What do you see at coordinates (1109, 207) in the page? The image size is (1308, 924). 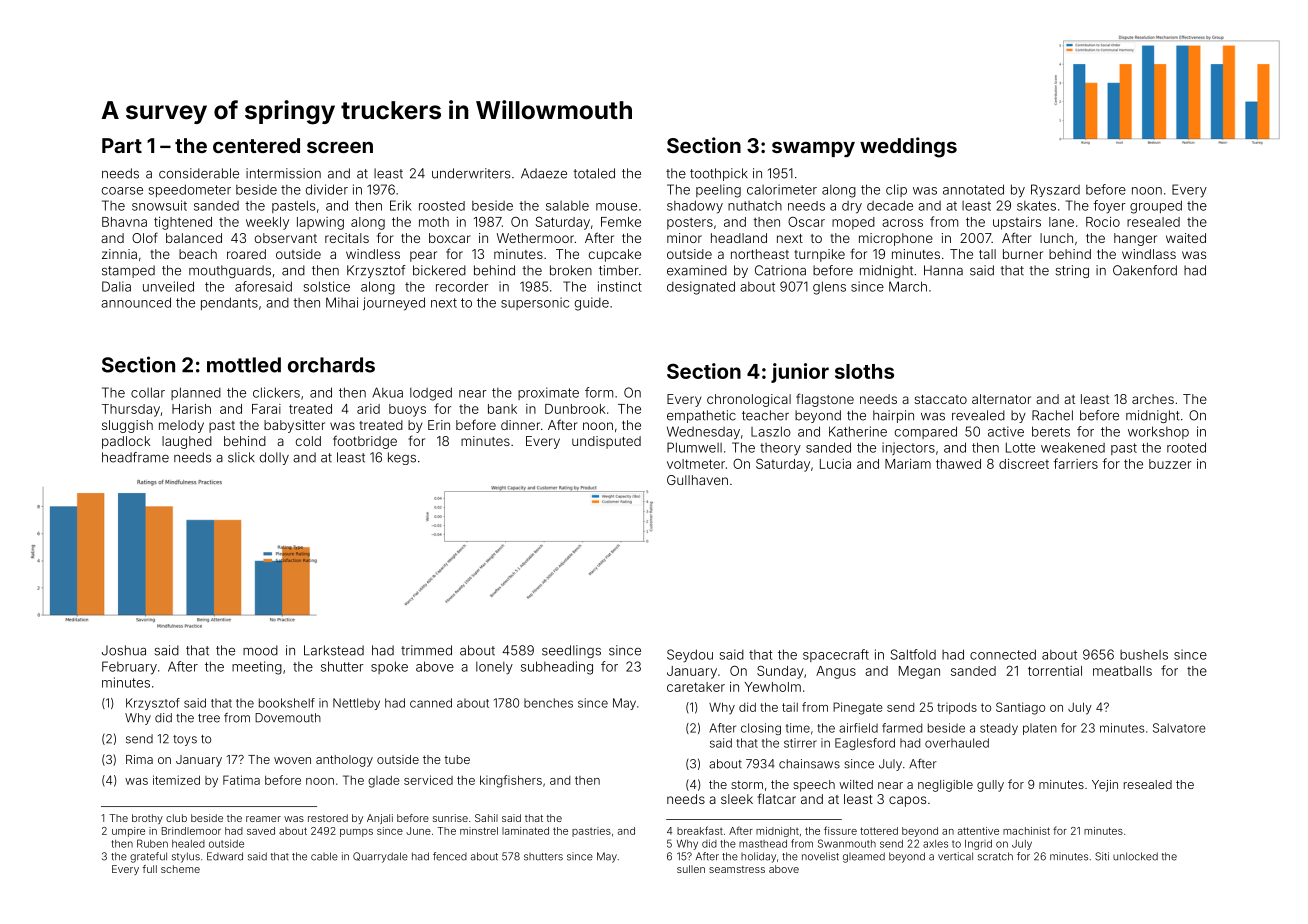 I see `foyer` at bounding box center [1109, 207].
